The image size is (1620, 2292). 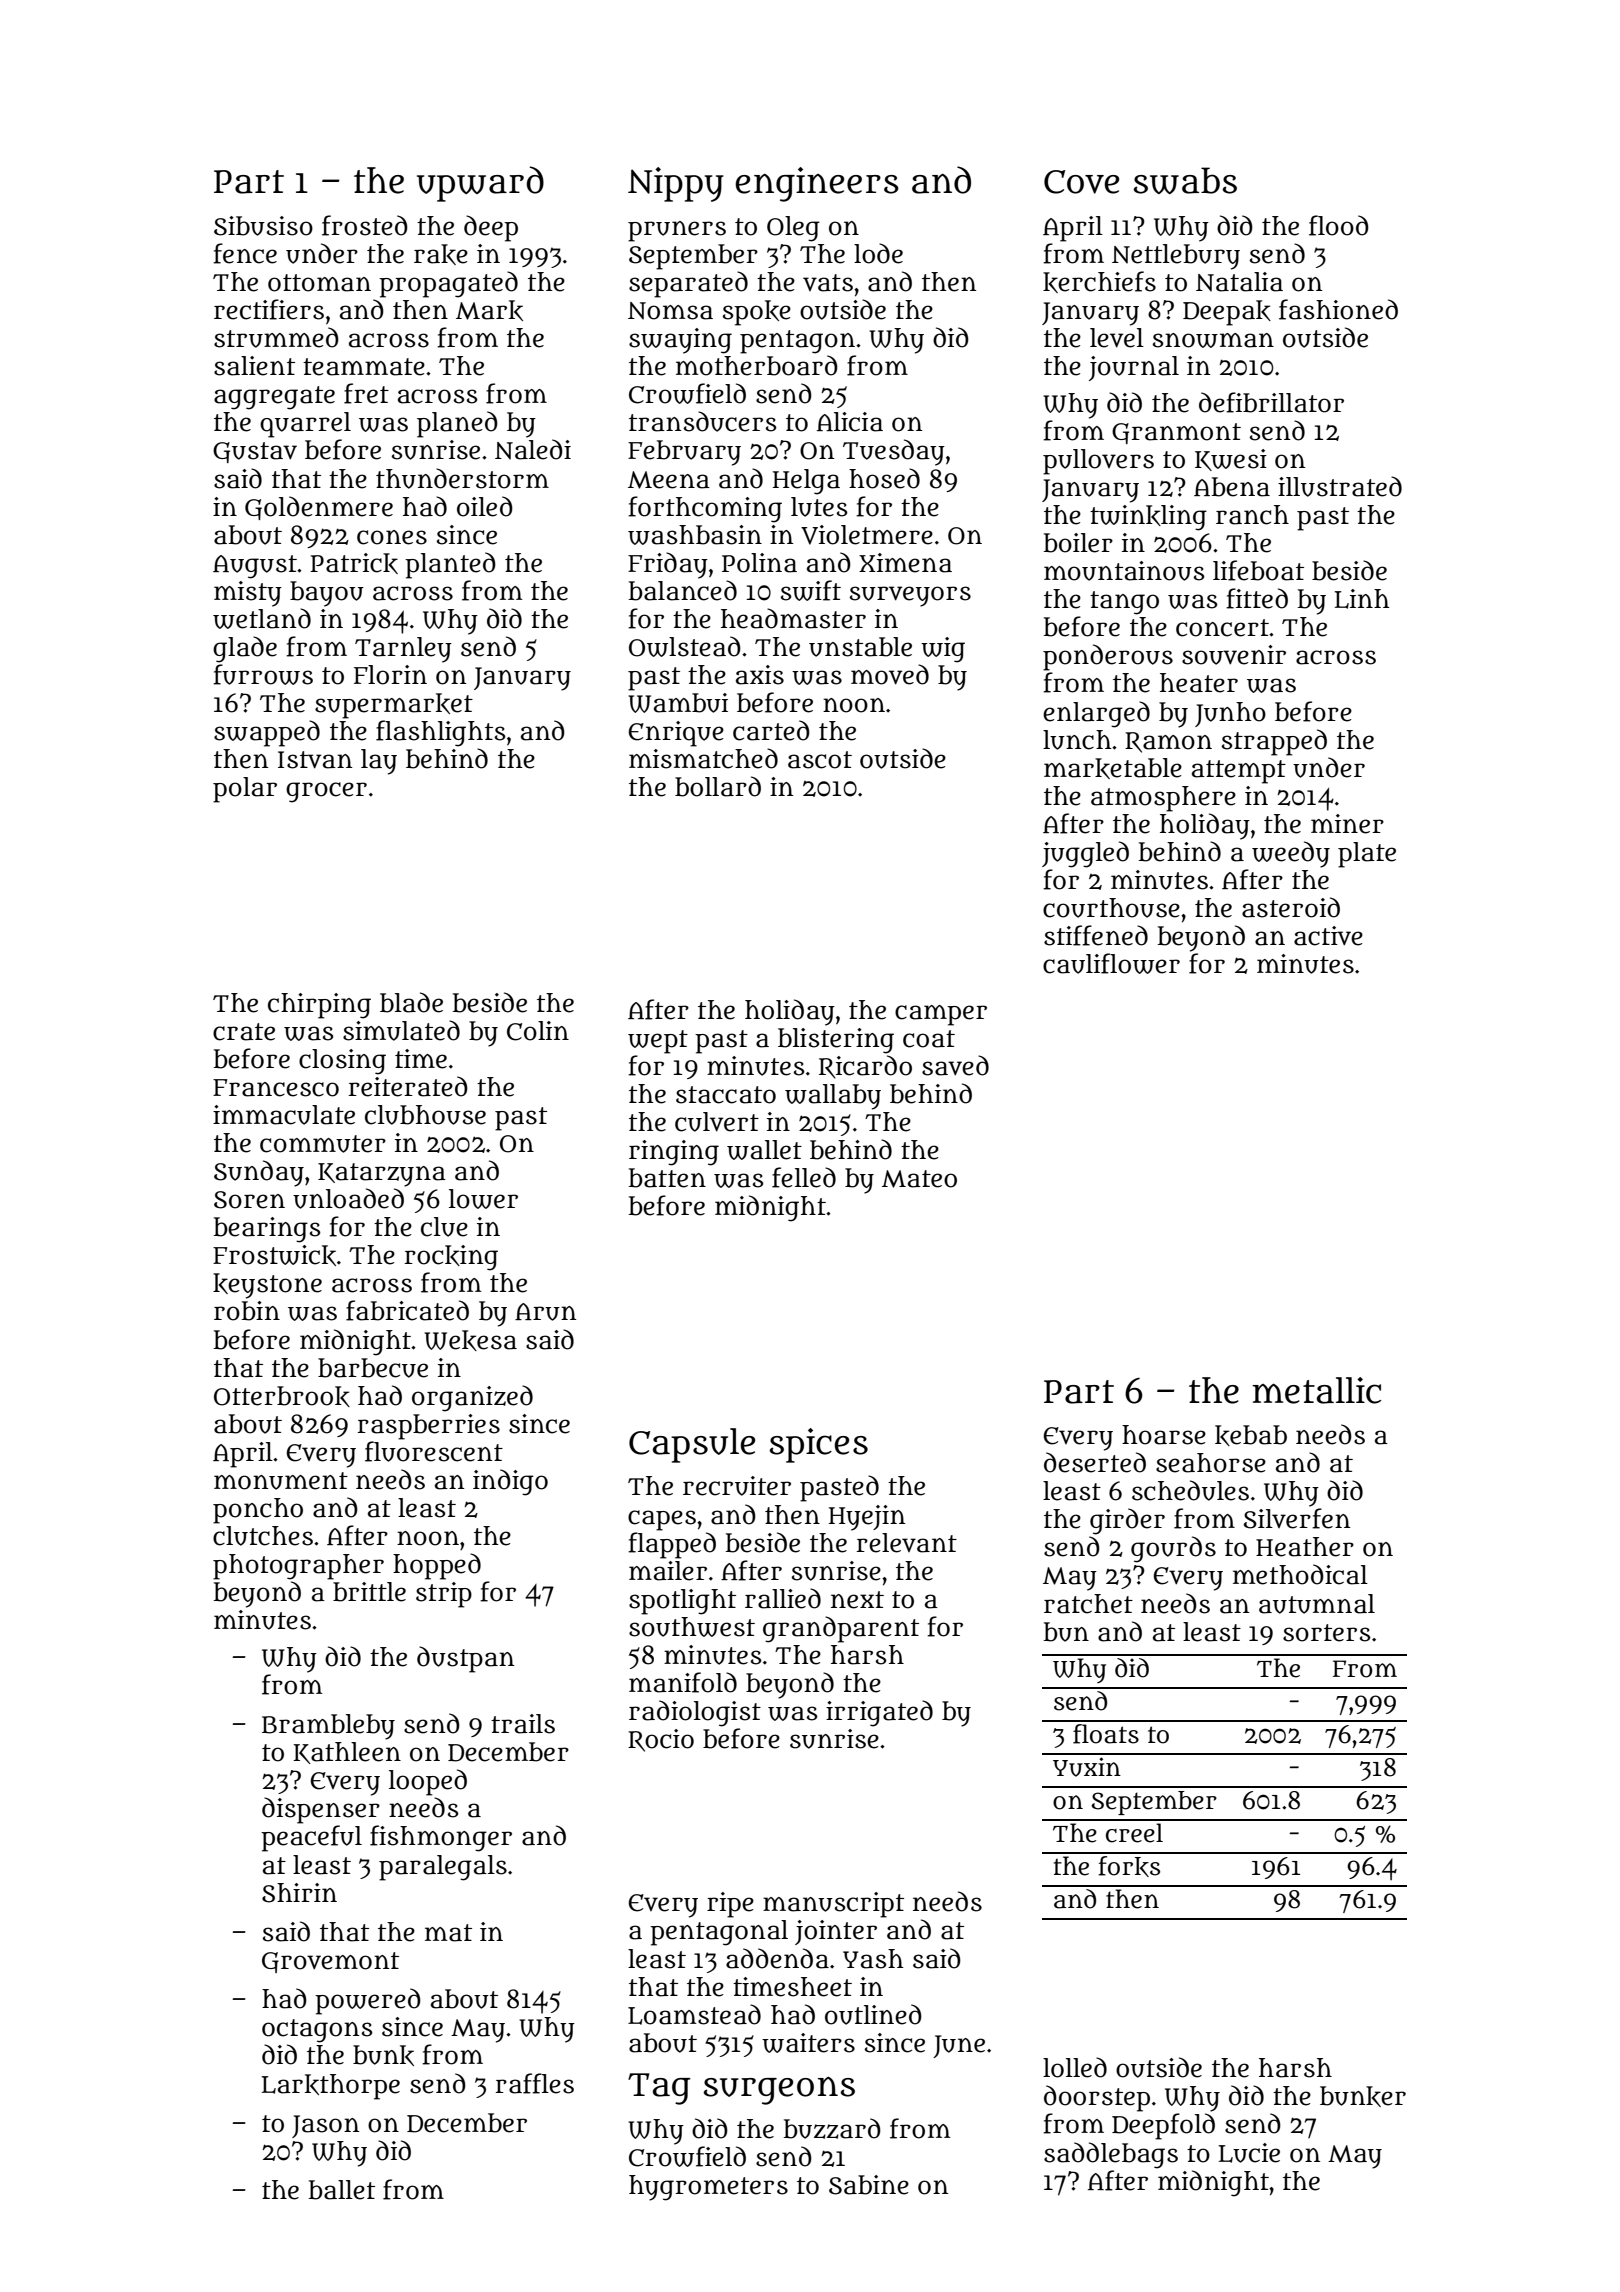 I want to click on Silverfen, so click(x=1297, y=1518).
